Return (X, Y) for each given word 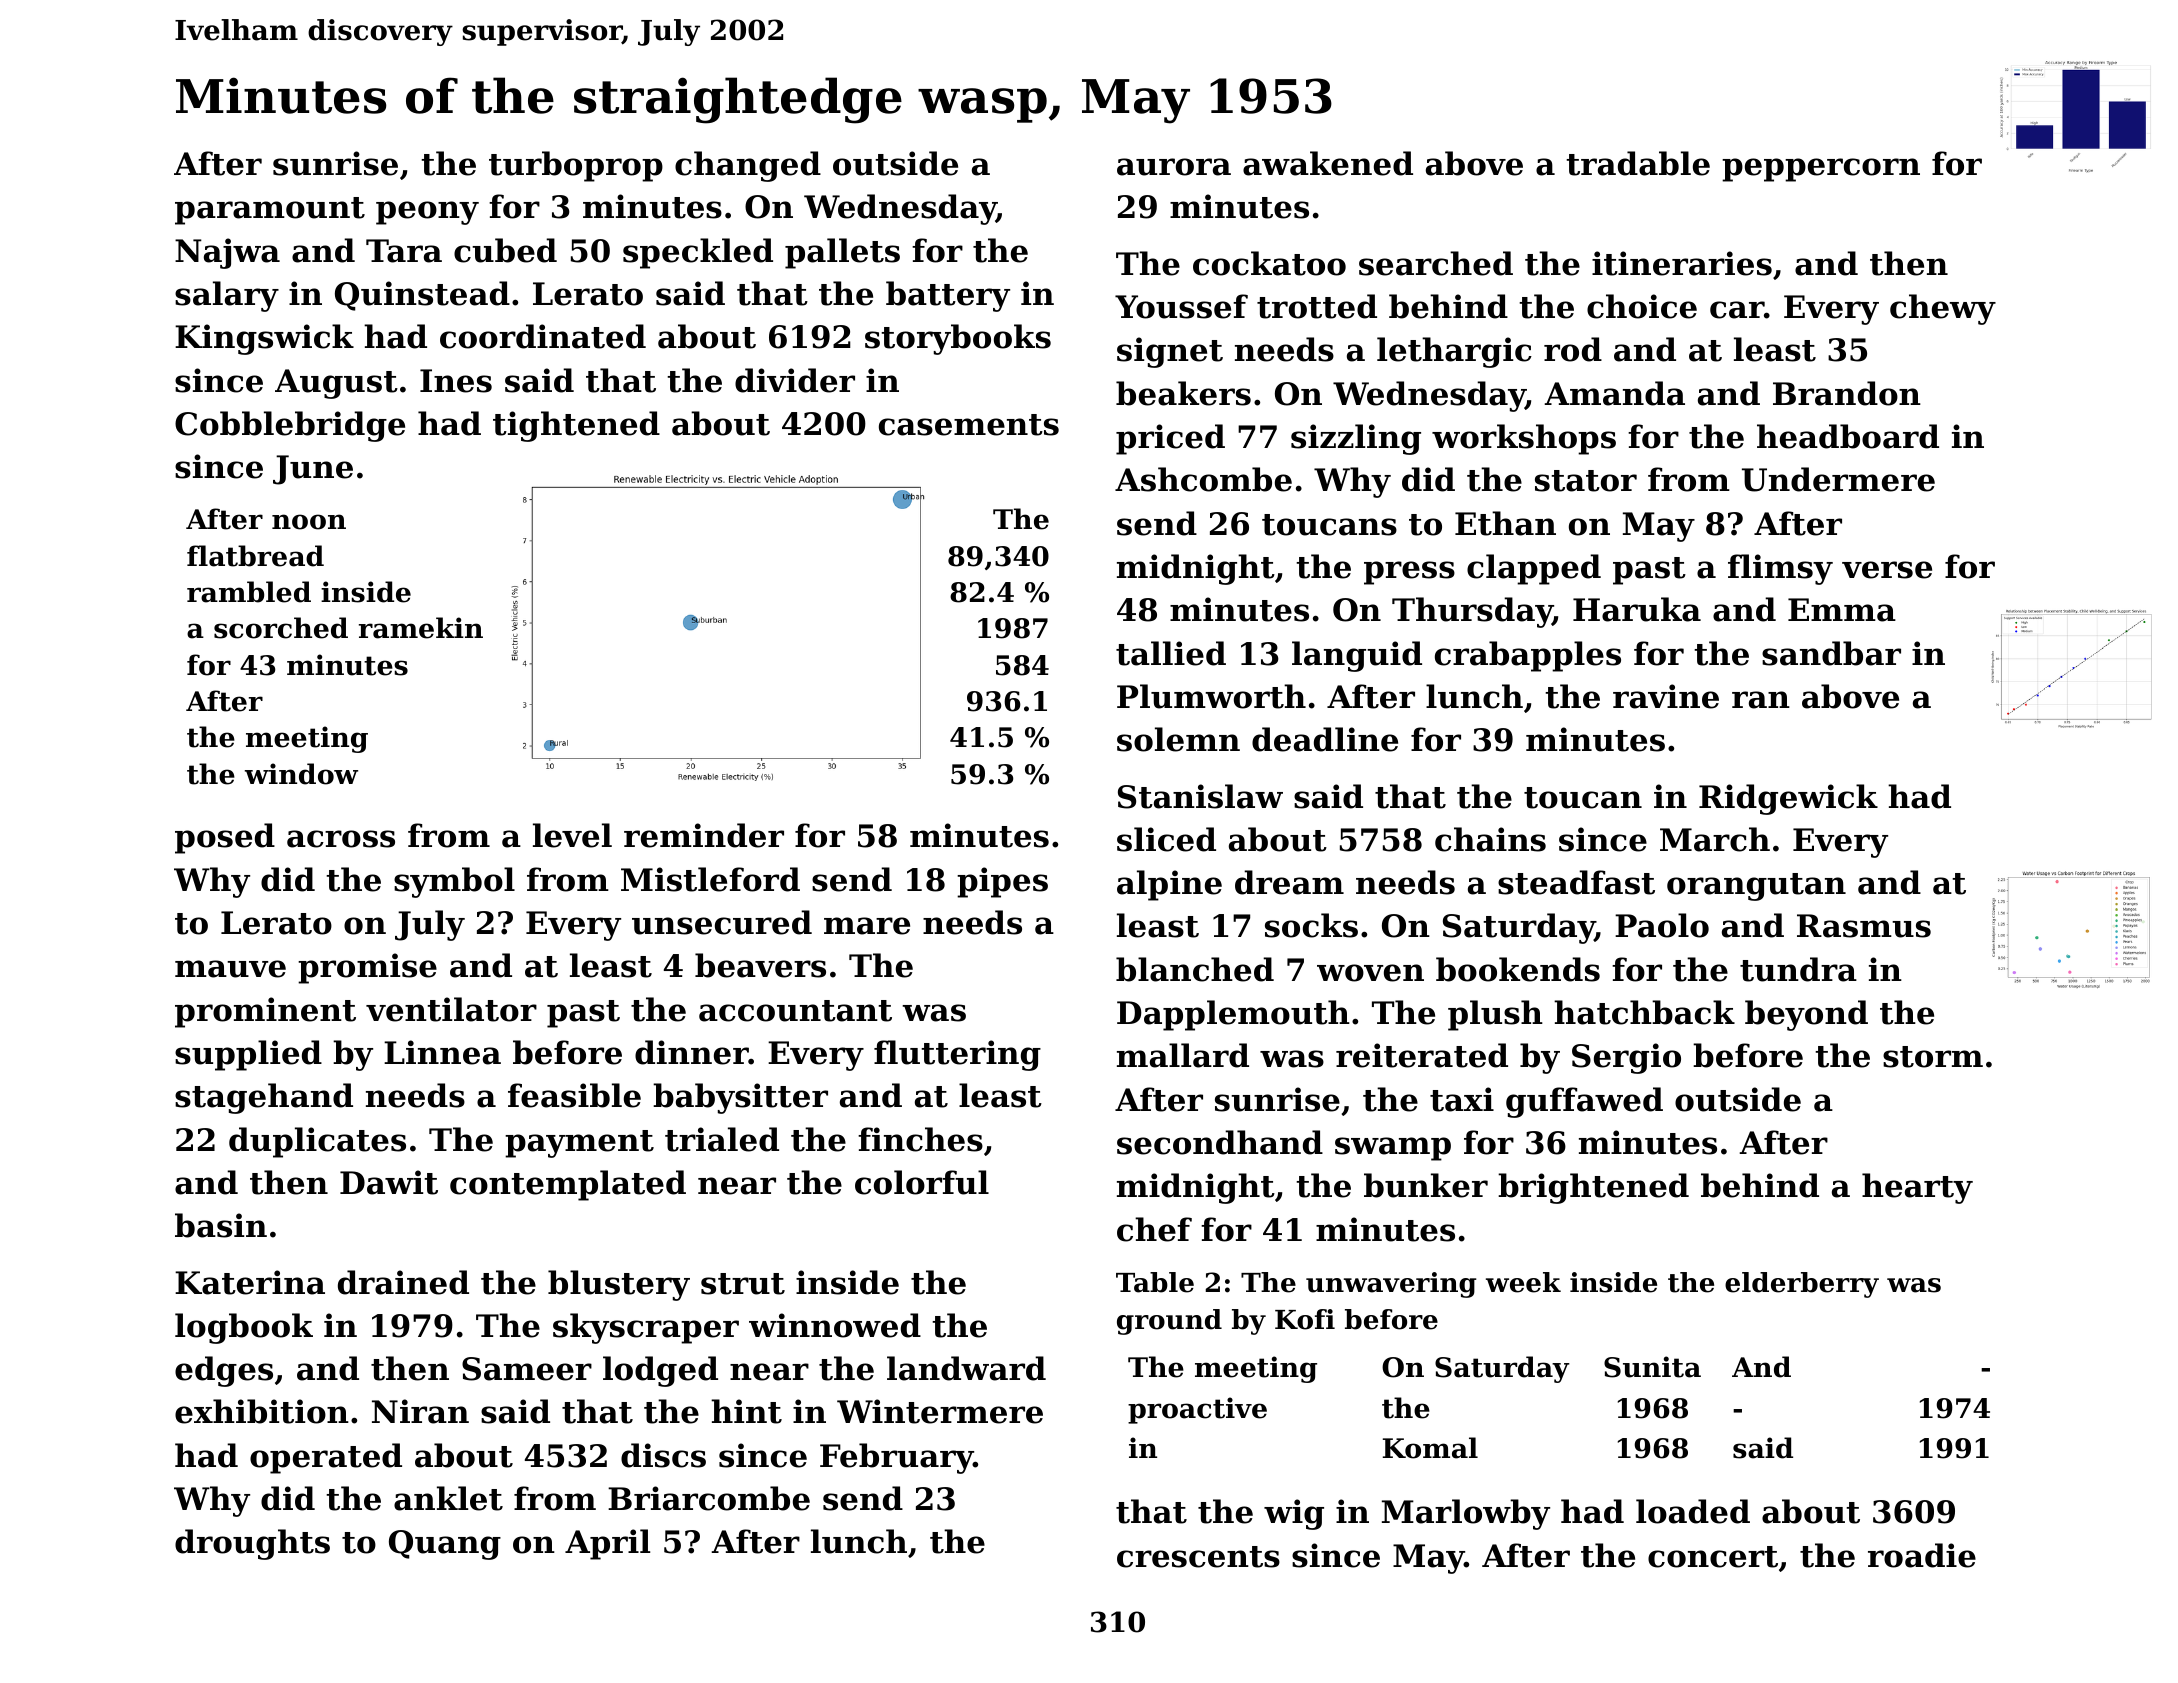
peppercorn (1821, 170)
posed (225, 838)
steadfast (1576, 882)
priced (1170, 439)
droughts (252, 1544)
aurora (1174, 167)
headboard (1848, 436)
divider (795, 380)
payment (579, 1144)
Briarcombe (709, 1498)
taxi (1462, 1099)
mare (867, 926)
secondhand (1220, 1142)
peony (427, 213)
